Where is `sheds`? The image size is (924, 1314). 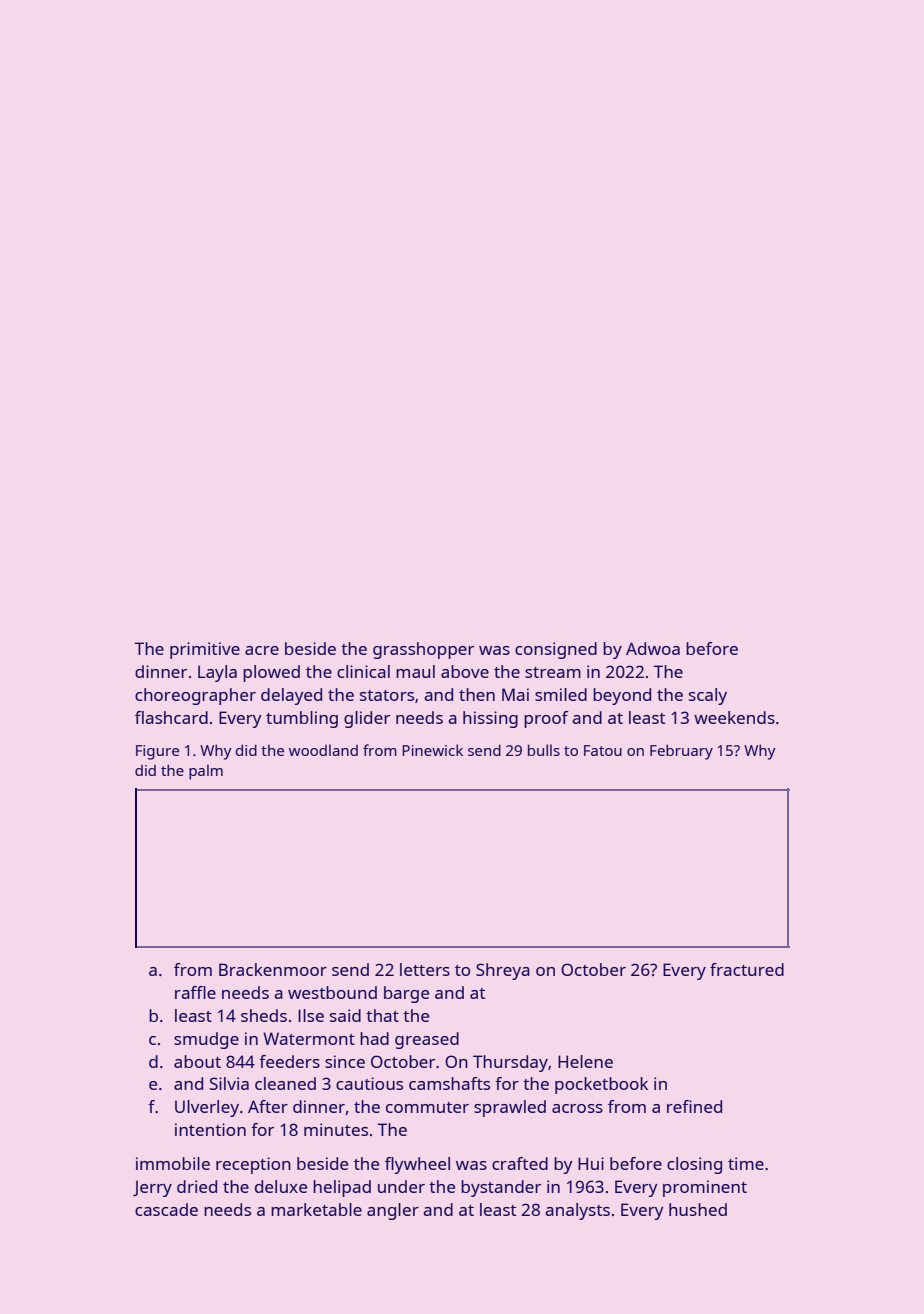 sheds is located at coordinates (264, 1015).
